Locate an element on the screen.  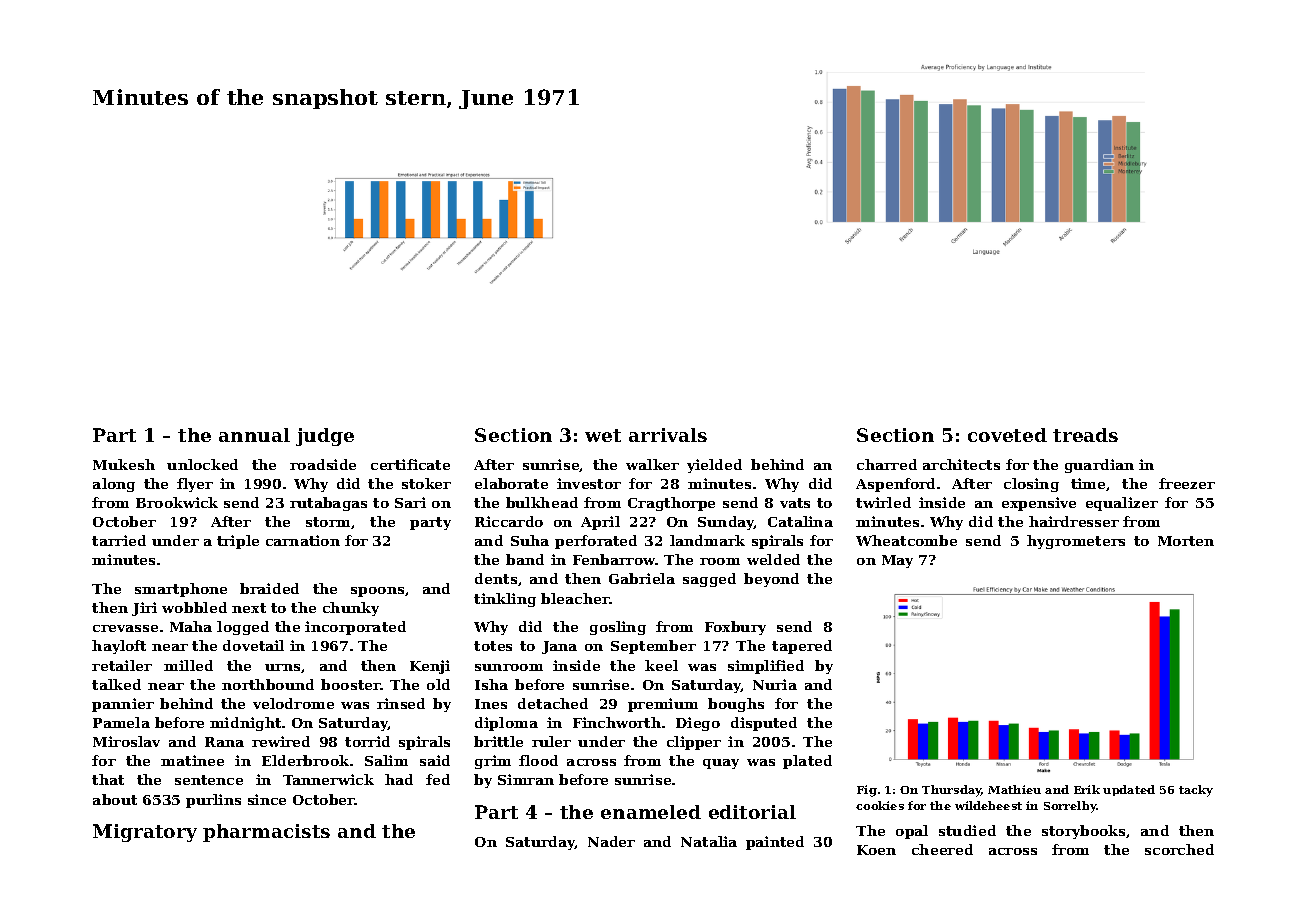
urns is located at coordinates (282, 667).
